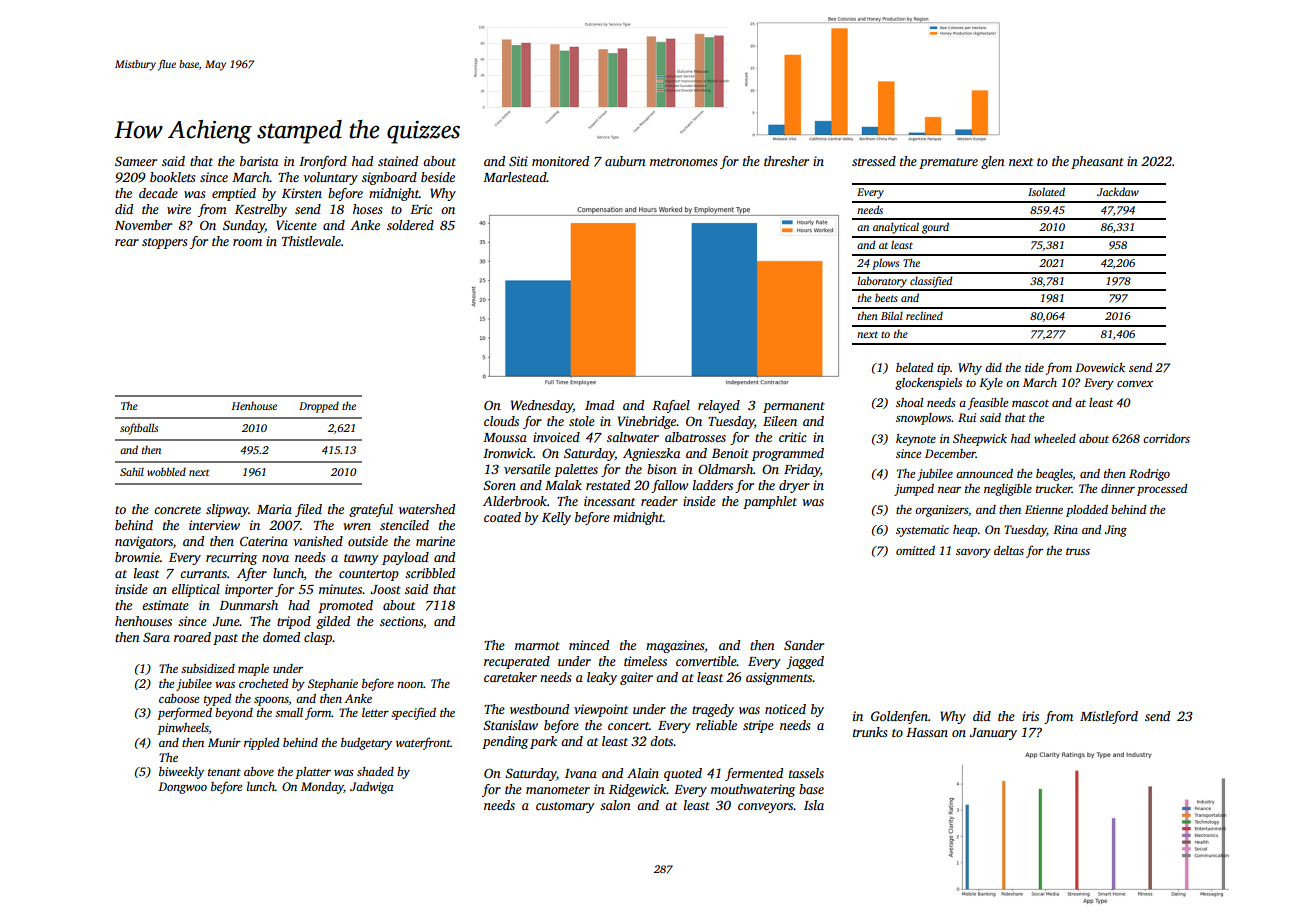  Describe the element at coordinates (599, 405) in the page. I see `Imad` at that location.
